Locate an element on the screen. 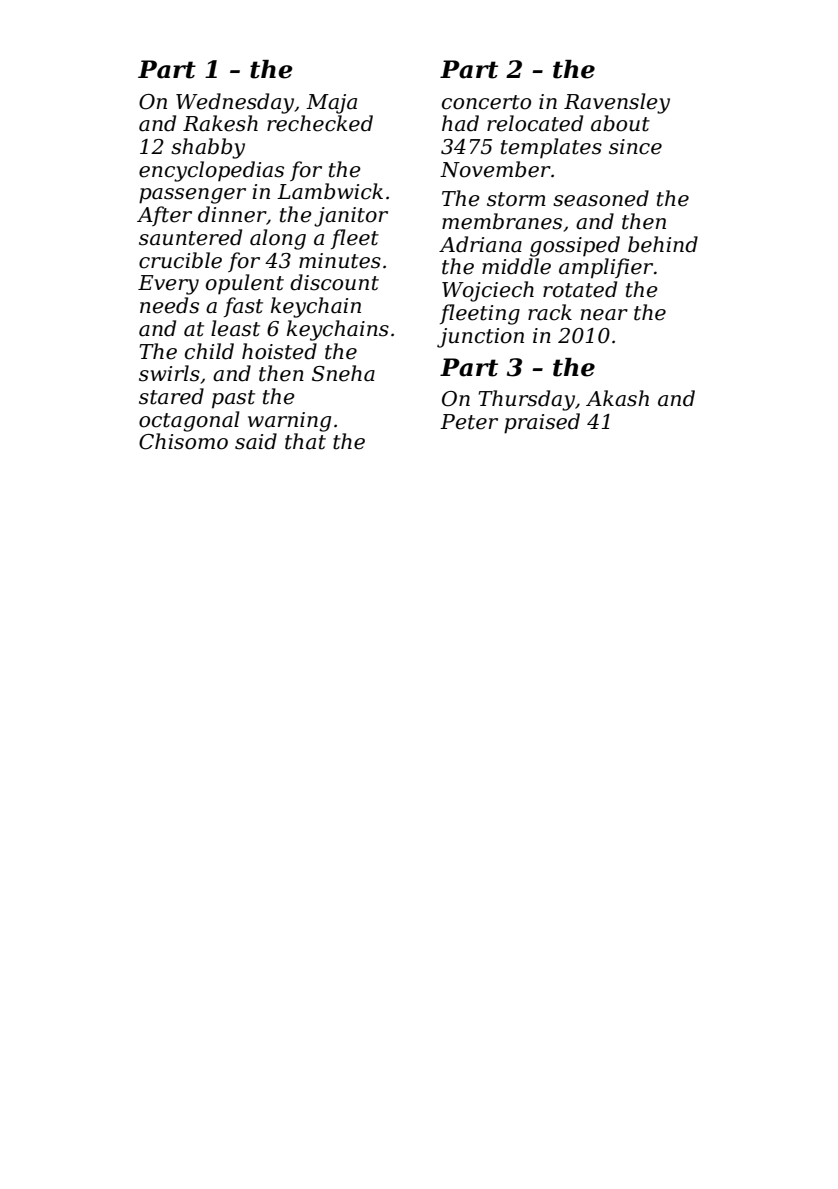 The width and height of the screenshot is (838, 1189). Ravensley is located at coordinates (617, 103).
